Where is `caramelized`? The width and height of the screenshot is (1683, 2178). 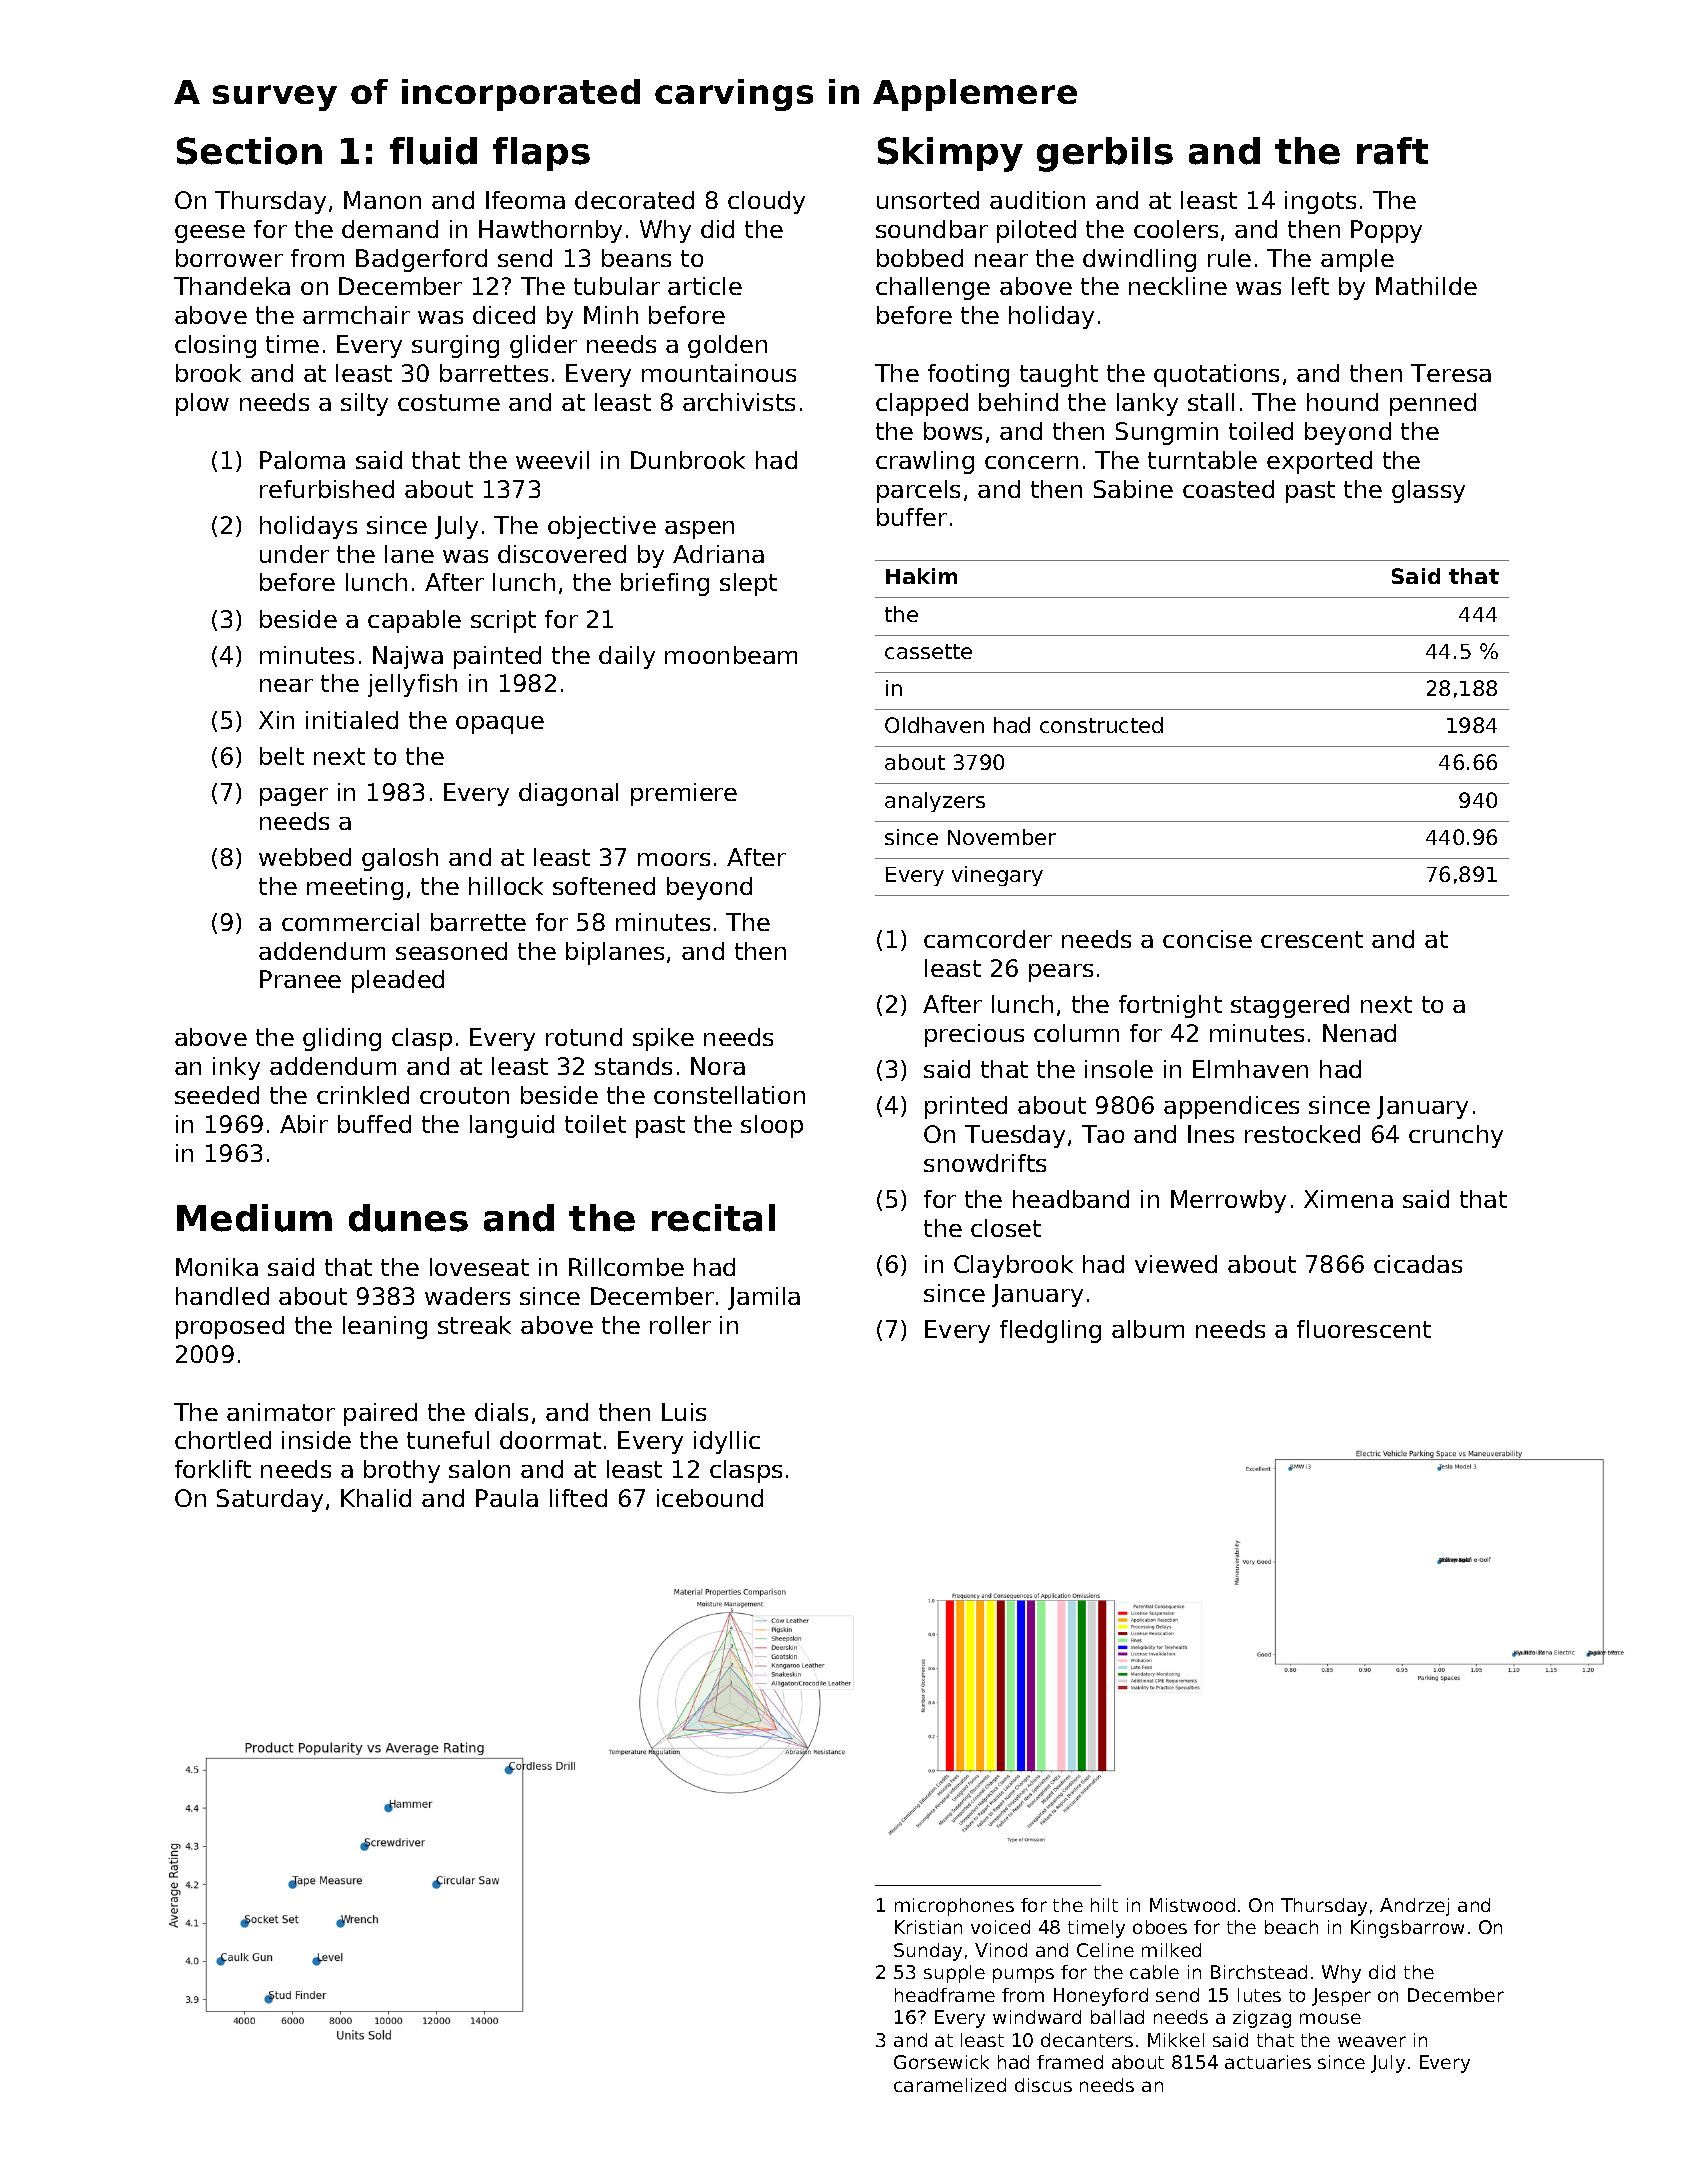
caramelized is located at coordinates (950, 2085).
